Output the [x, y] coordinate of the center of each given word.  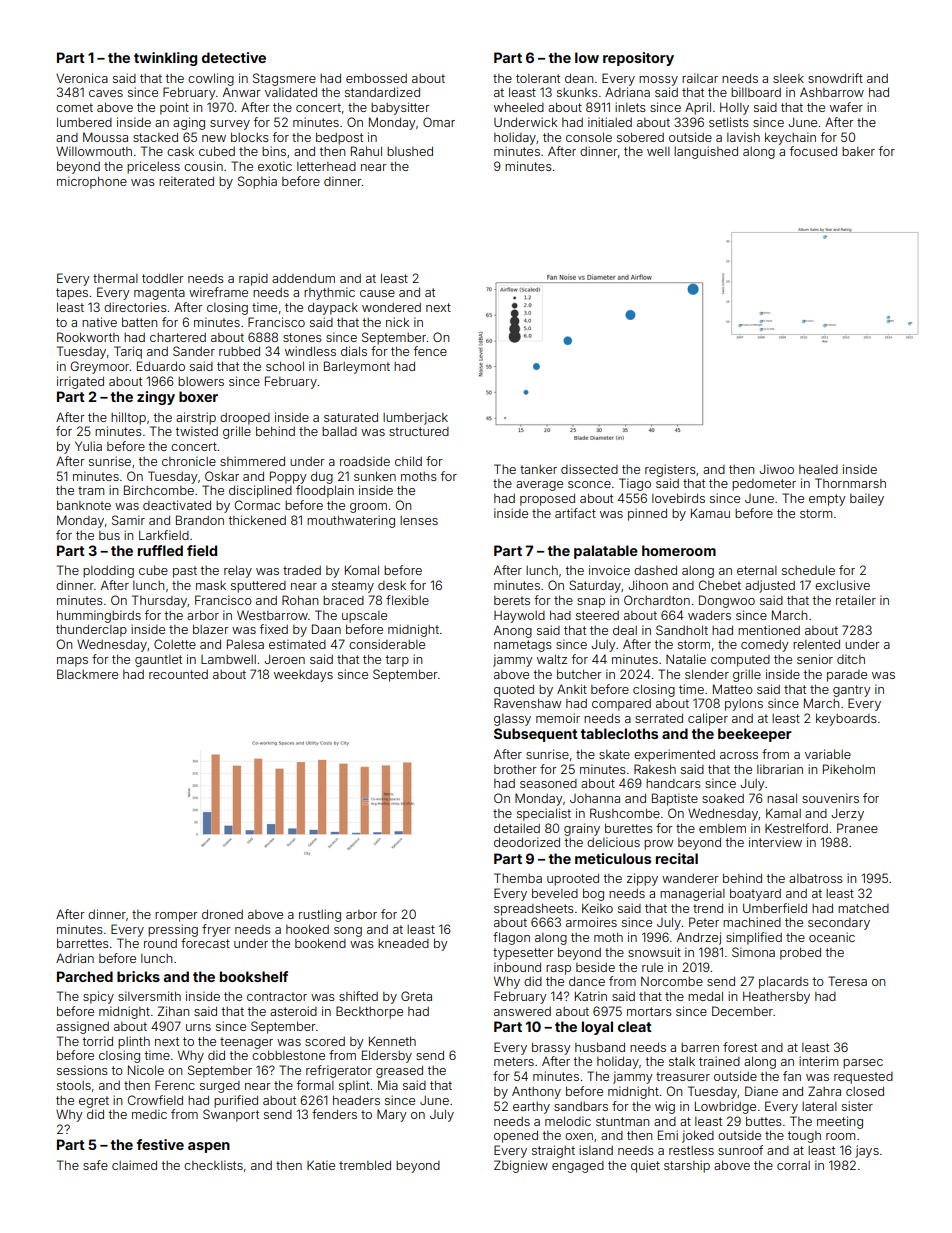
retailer [856, 600]
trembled [365, 1165]
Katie [321, 1165]
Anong [513, 631]
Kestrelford [796, 828]
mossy [658, 81]
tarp [397, 661]
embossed [376, 78]
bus [109, 535]
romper [176, 917]
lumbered [84, 122]
